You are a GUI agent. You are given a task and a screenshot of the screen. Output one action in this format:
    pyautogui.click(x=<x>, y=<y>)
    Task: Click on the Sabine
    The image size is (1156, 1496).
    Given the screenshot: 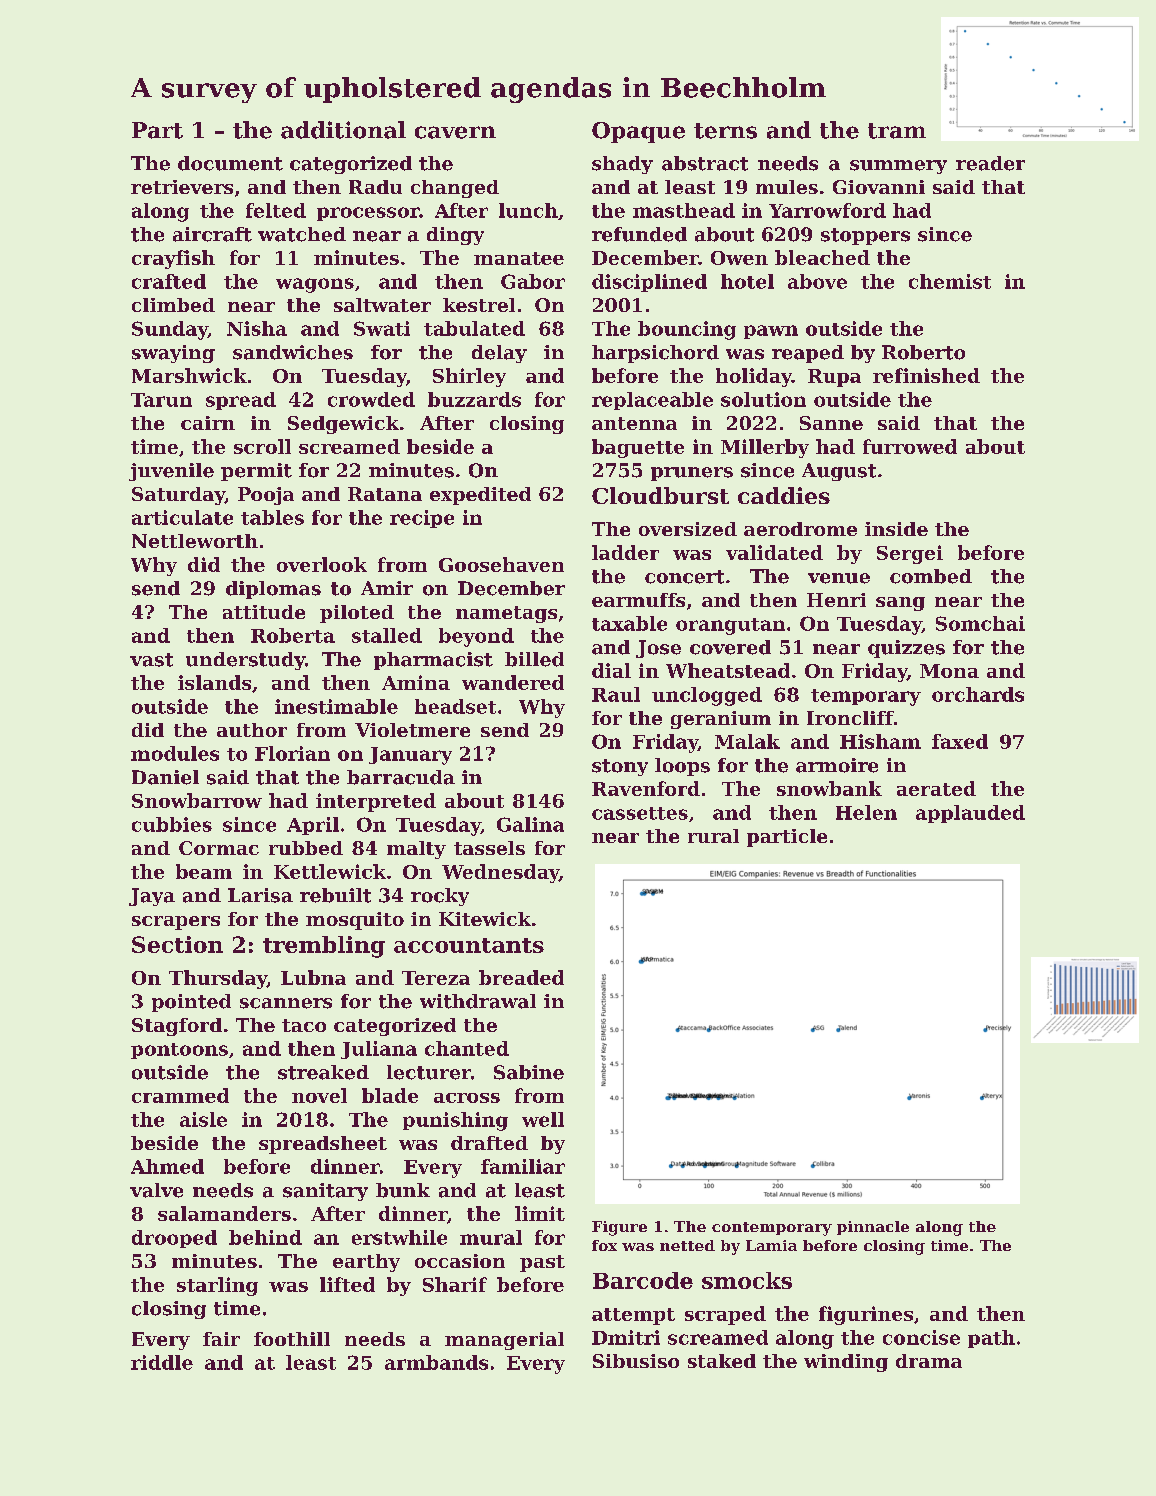 What is the action you would take?
    pyautogui.click(x=529, y=1072)
